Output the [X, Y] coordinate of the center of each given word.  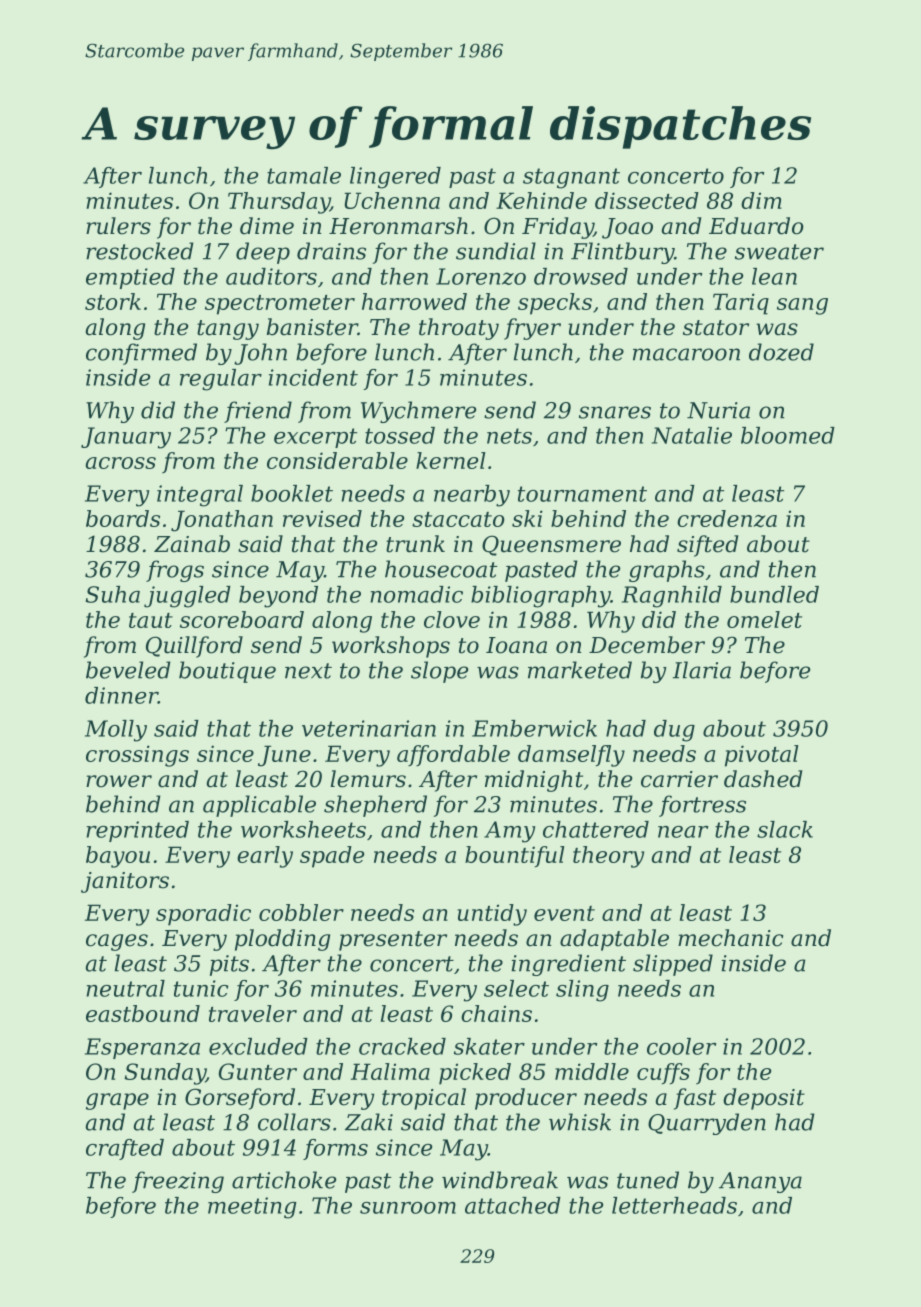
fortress [702, 806]
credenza [727, 519]
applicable [259, 806]
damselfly [571, 756]
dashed [763, 779]
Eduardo [756, 226]
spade [332, 857]
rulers [118, 226]
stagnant [571, 178]
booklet [292, 493]
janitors [125, 882]
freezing [178, 1182]
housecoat [441, 569]
